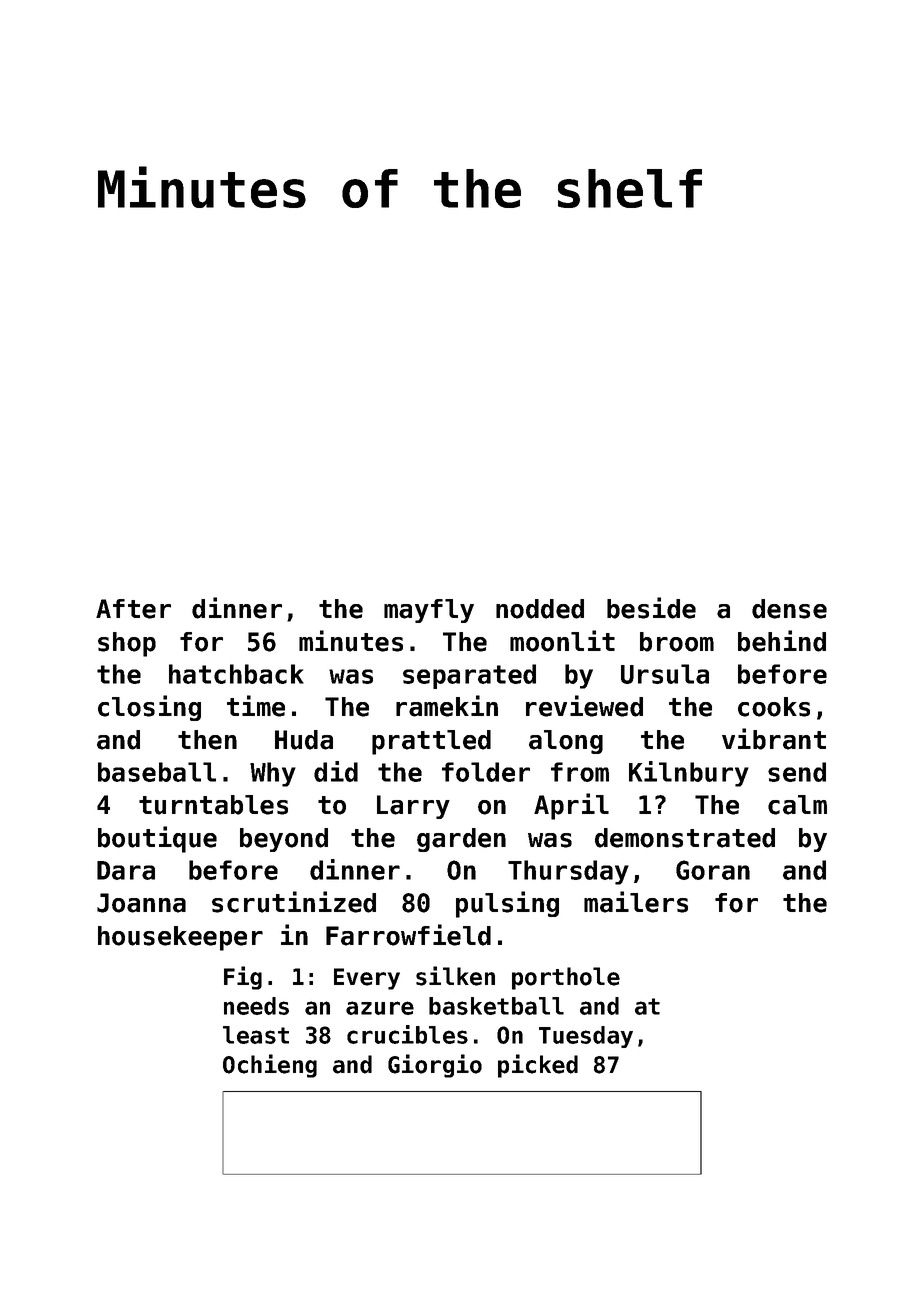  Describe the element at coordinates (133, 609) in the image. I see `After` at that location.
